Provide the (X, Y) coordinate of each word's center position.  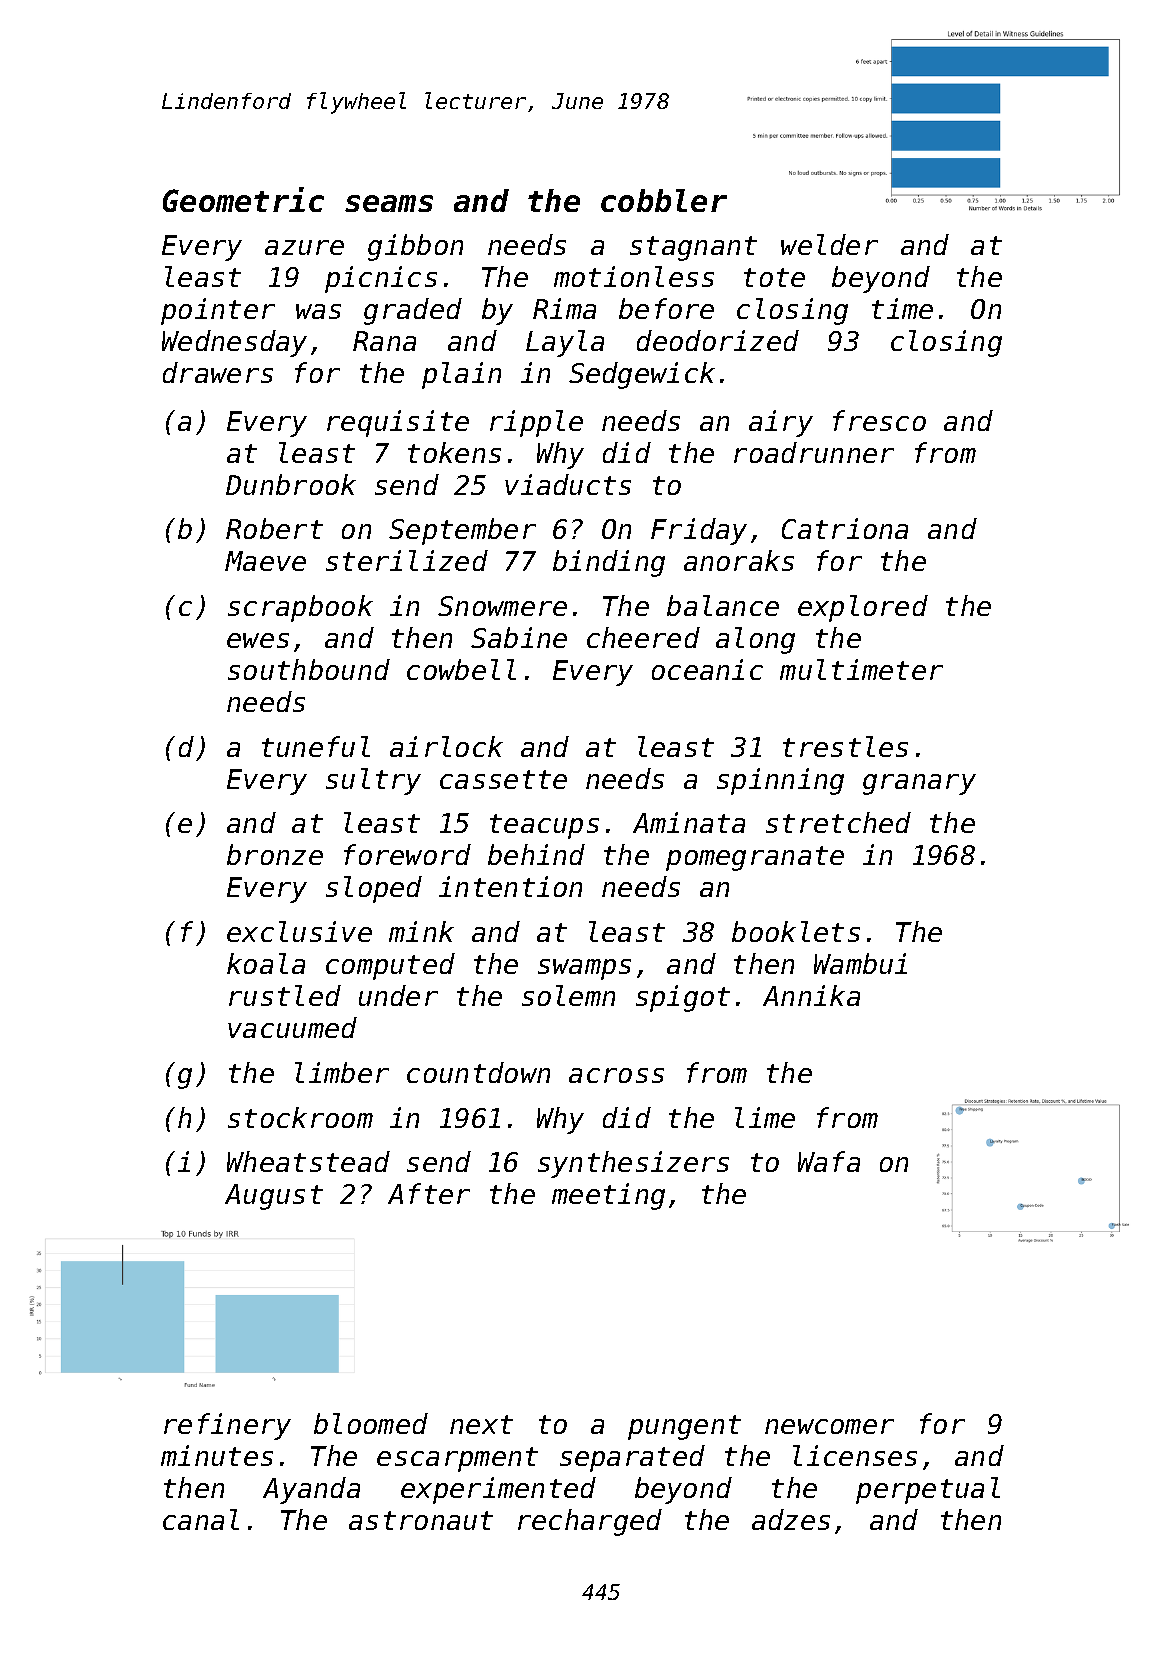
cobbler (664, 200)
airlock (446, 746)
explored (863, 608)
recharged (590, 1522)
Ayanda (311, 1490)
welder (829, 244)
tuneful (316, 746)
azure (304, 247)
